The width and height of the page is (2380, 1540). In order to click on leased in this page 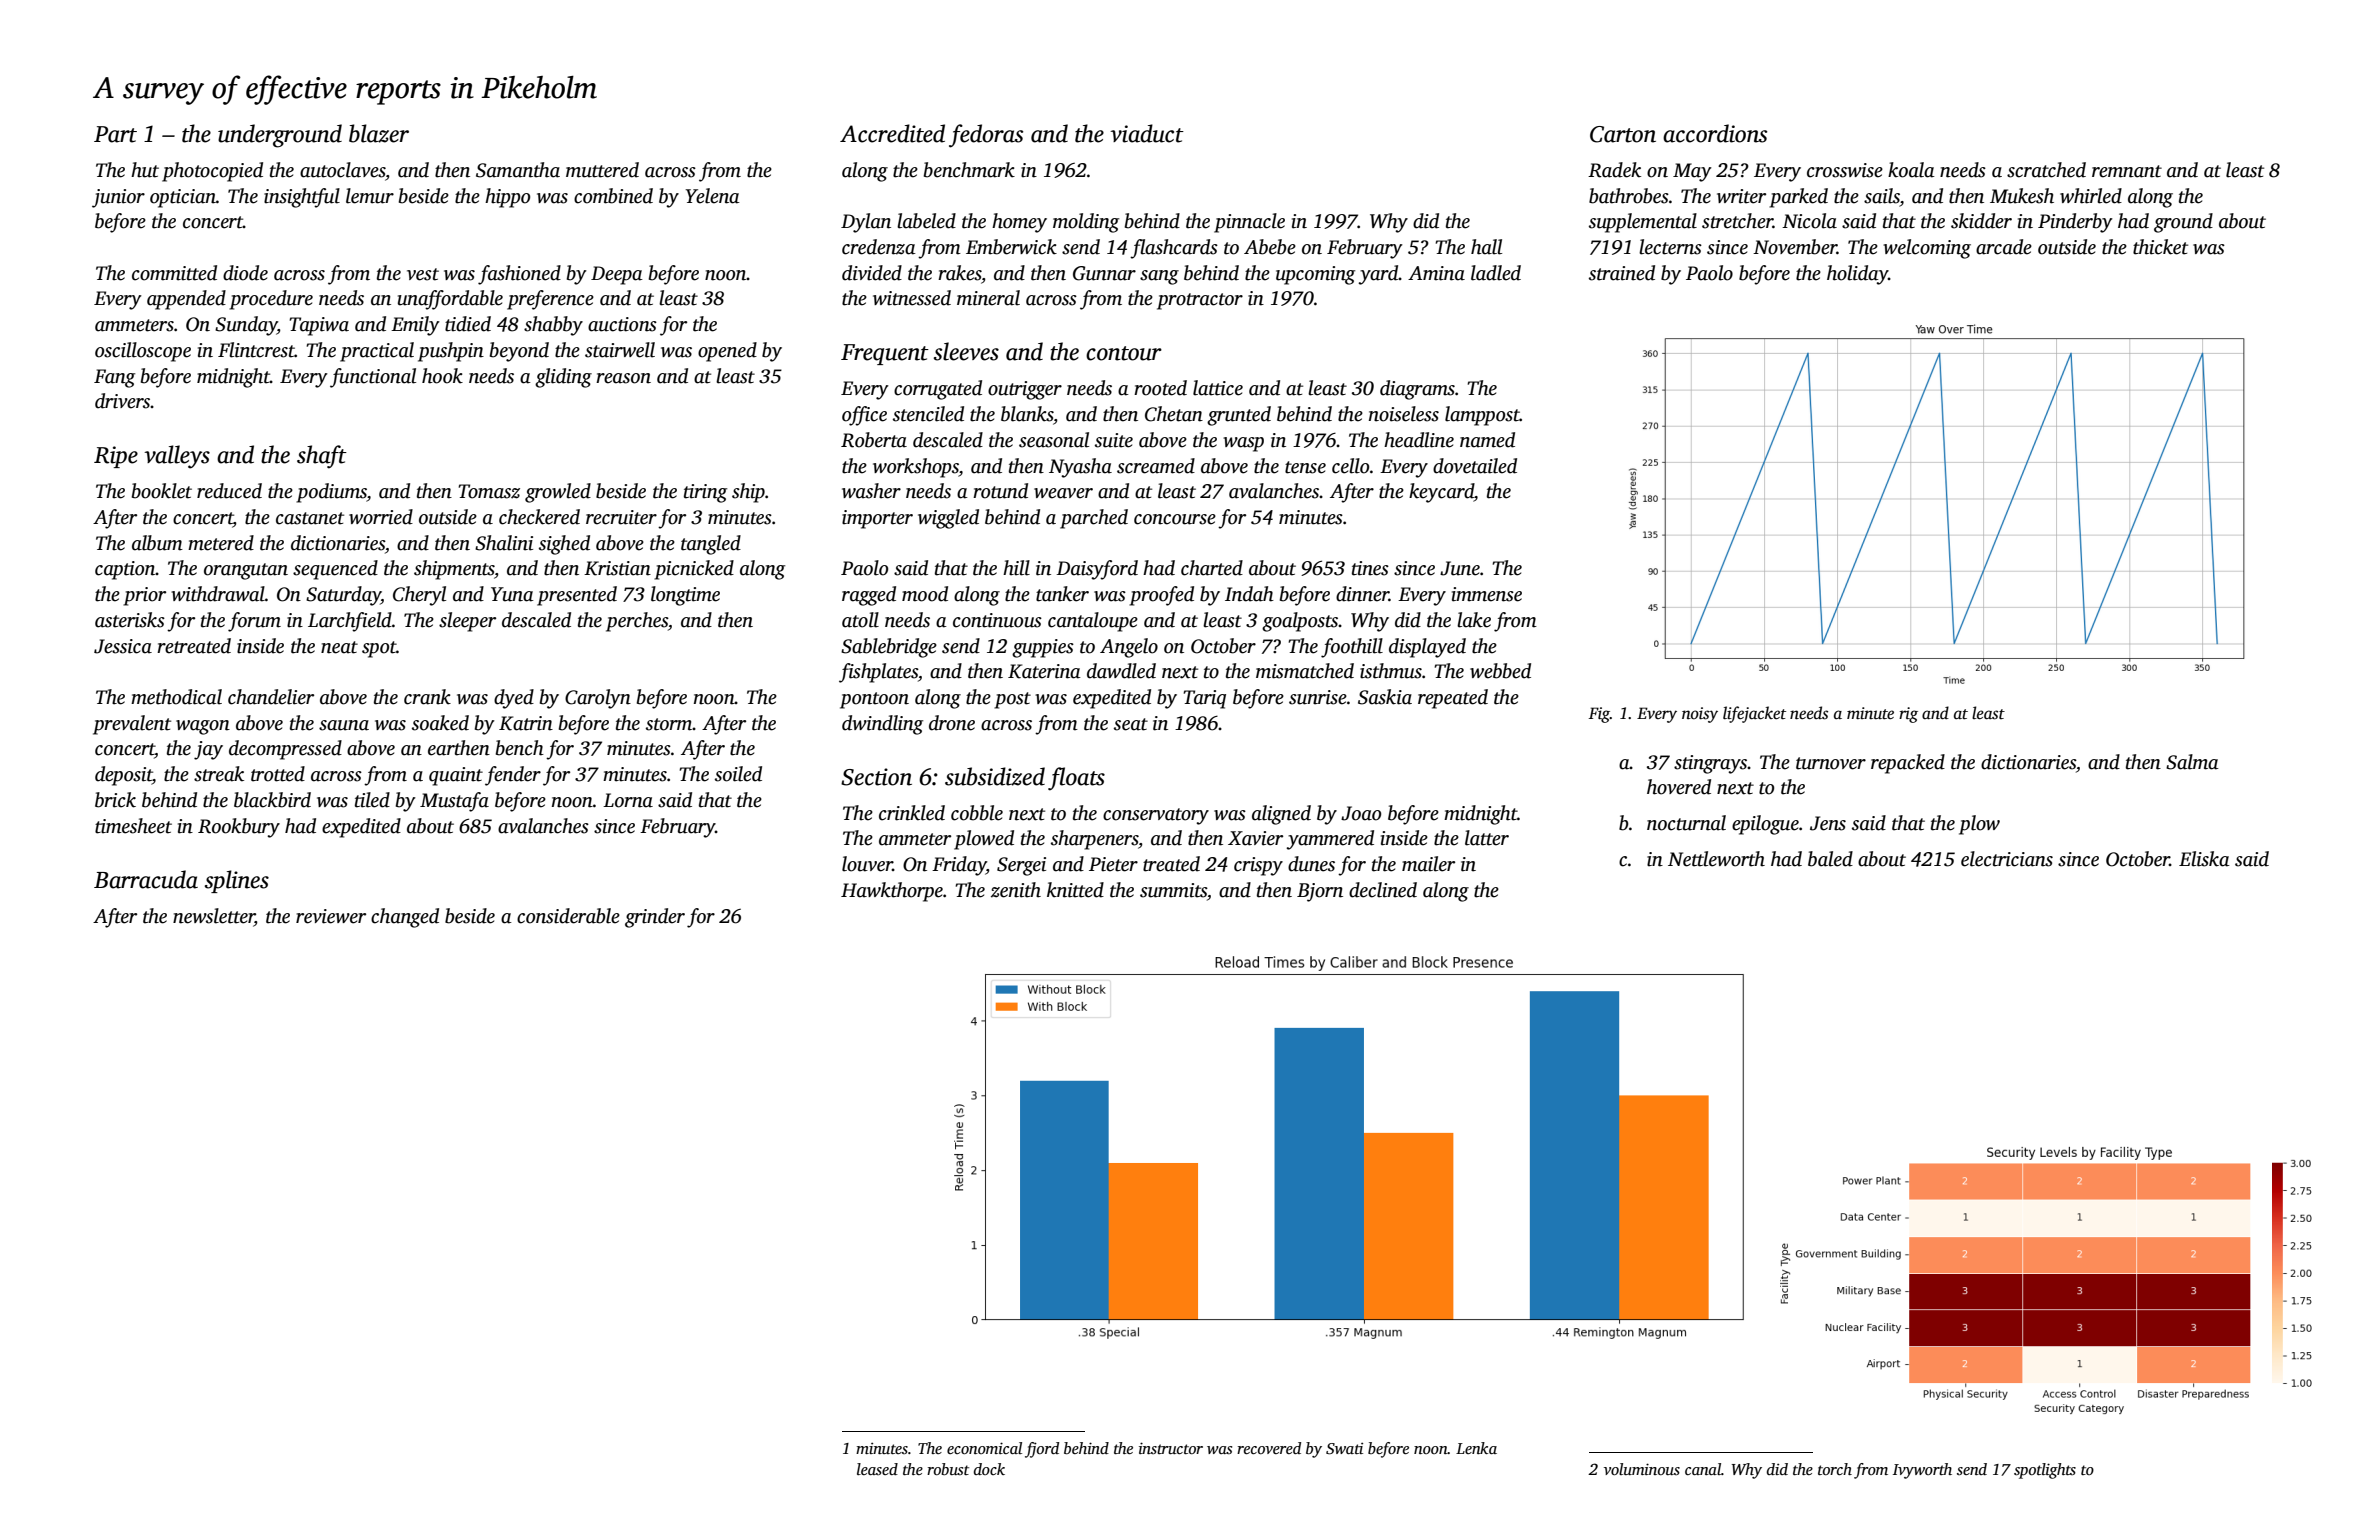, I will do `click(877, 1469)`.
